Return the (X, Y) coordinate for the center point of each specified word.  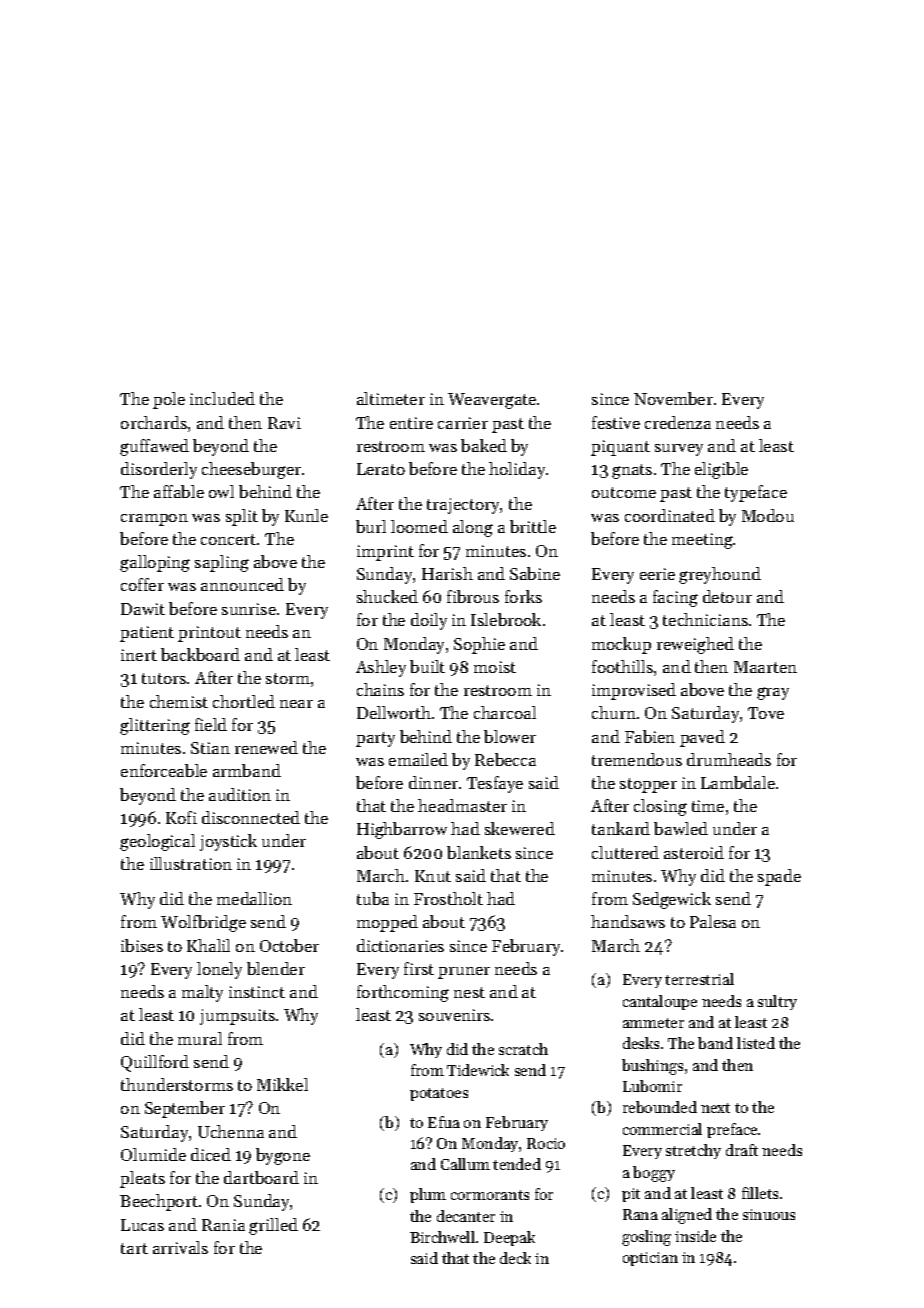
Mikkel (282, 1084)
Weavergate (492, 401)
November (673, 398)
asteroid (694, 852)
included (222, 398)
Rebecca (505, 759)
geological (157, 842)
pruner (464, 973)
